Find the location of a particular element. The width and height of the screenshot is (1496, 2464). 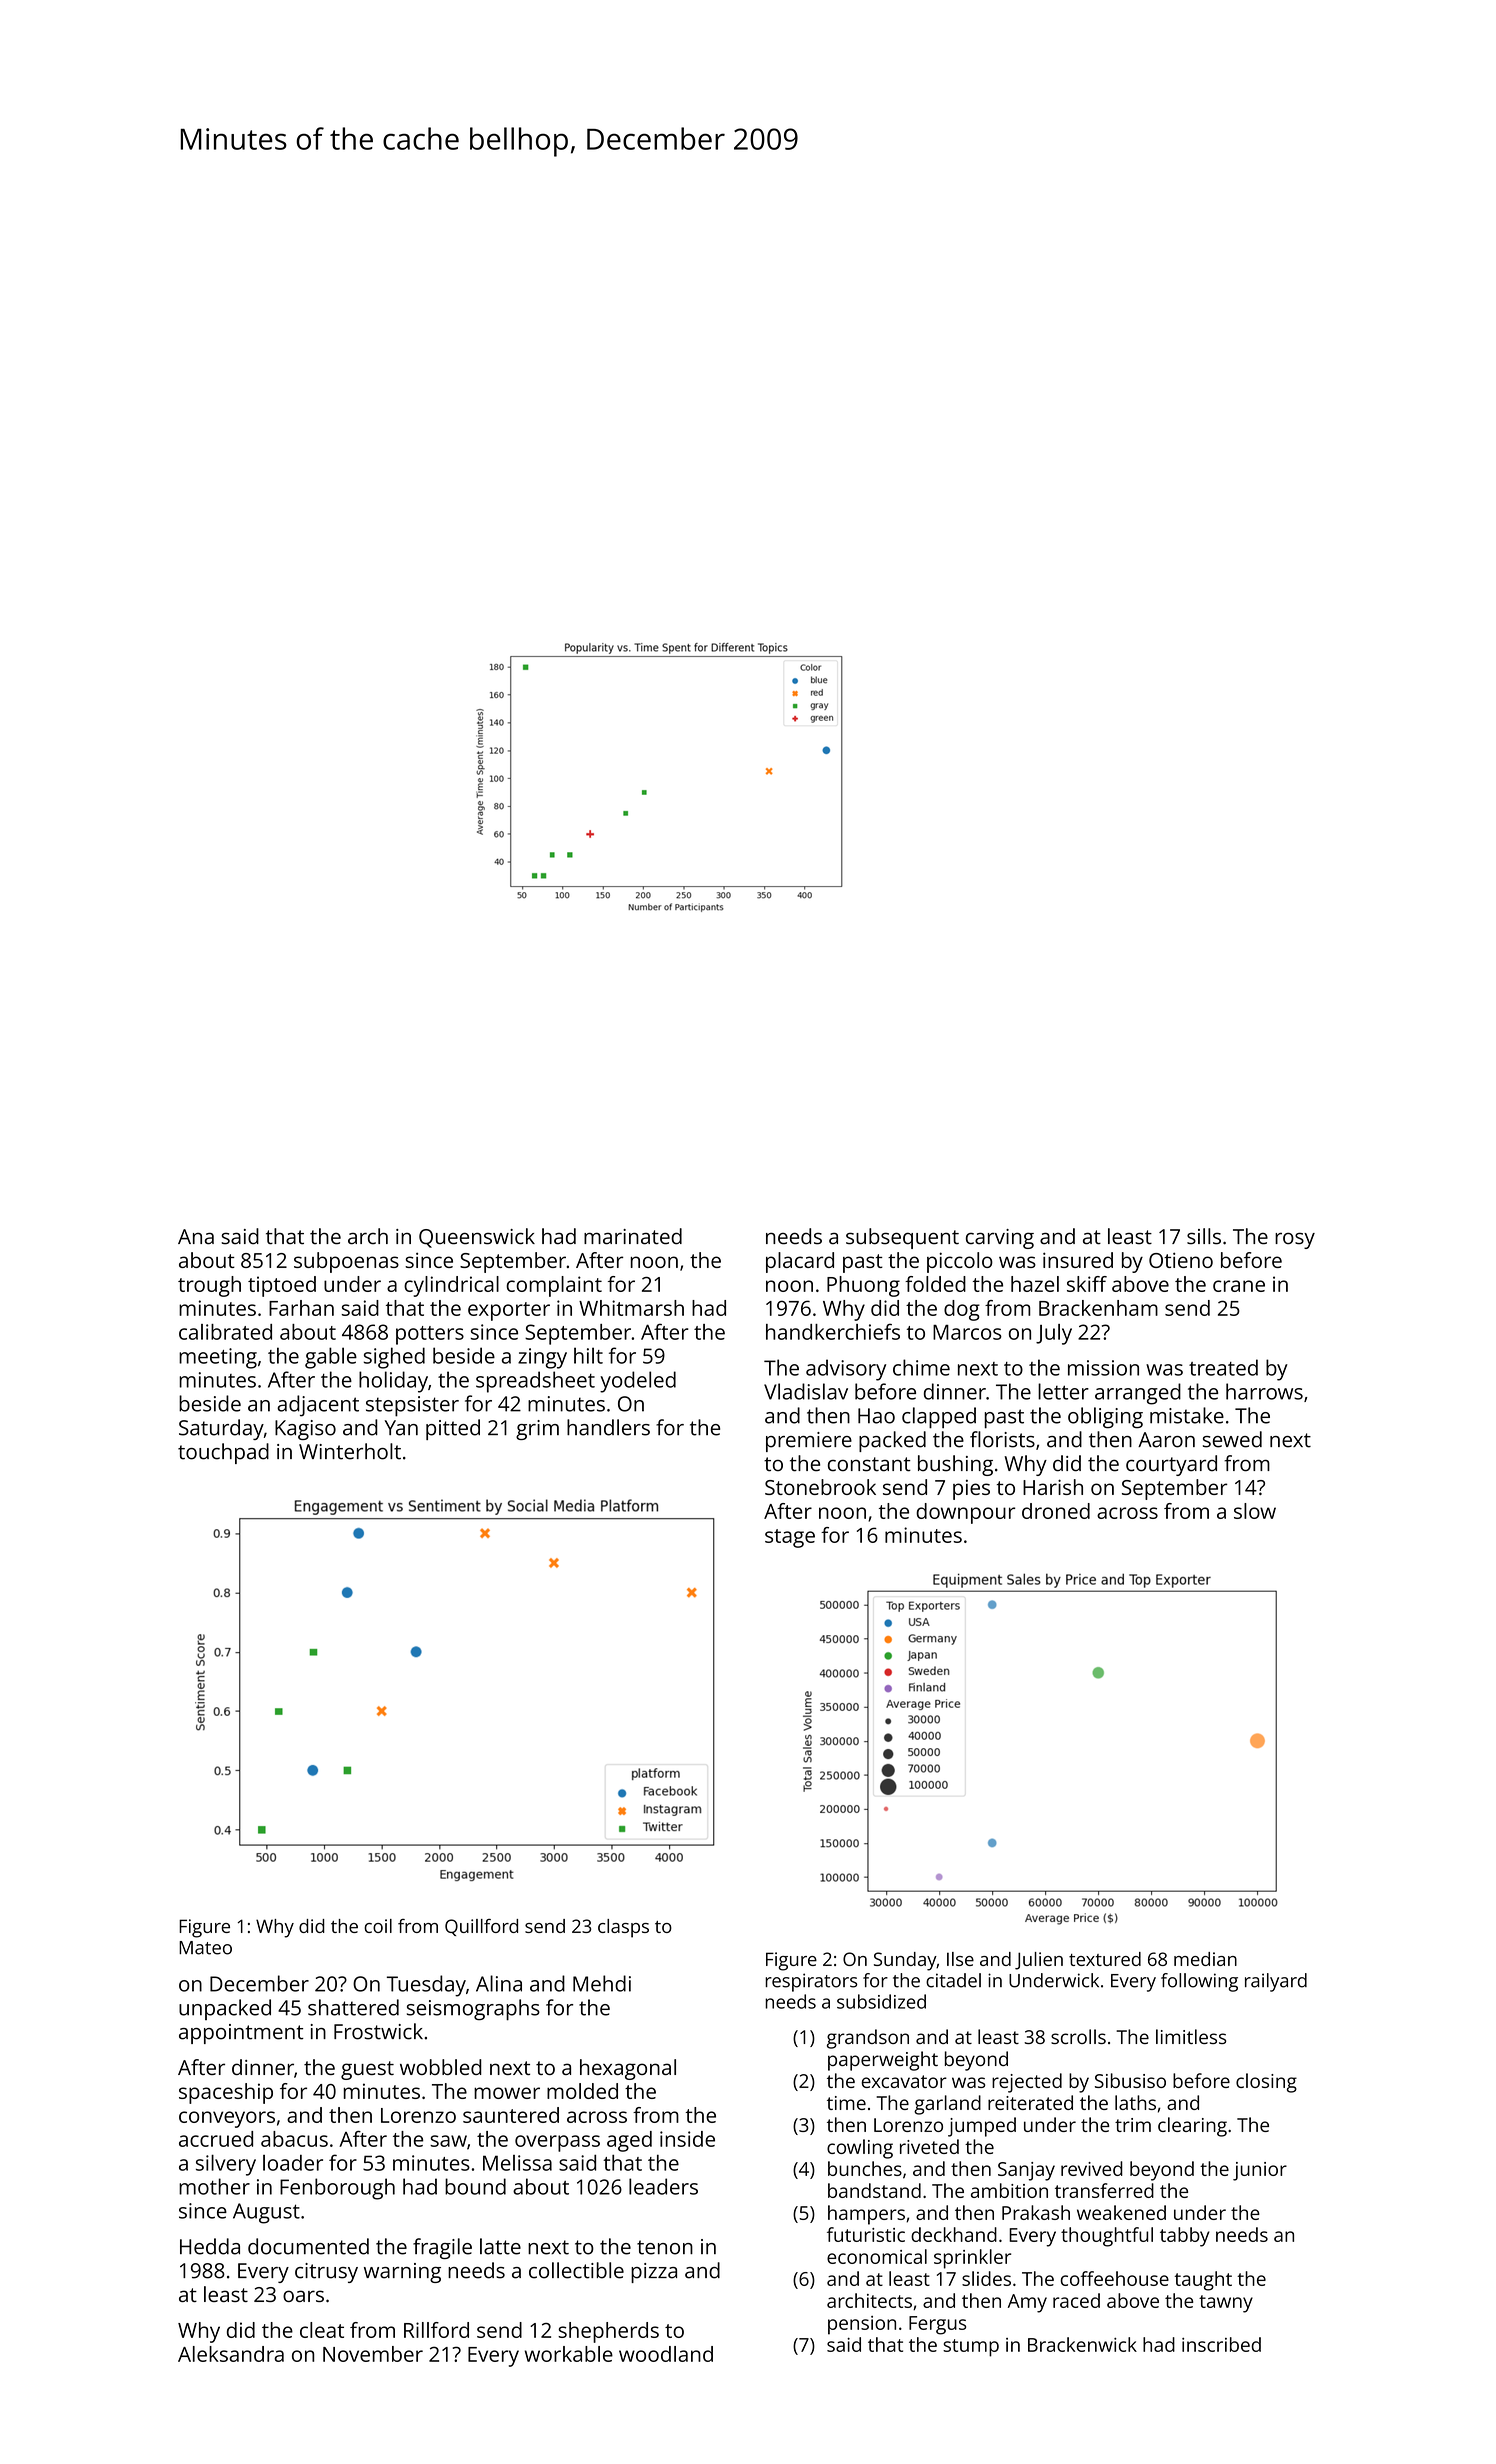

Julien is located at coordinates (1039, 1961).
